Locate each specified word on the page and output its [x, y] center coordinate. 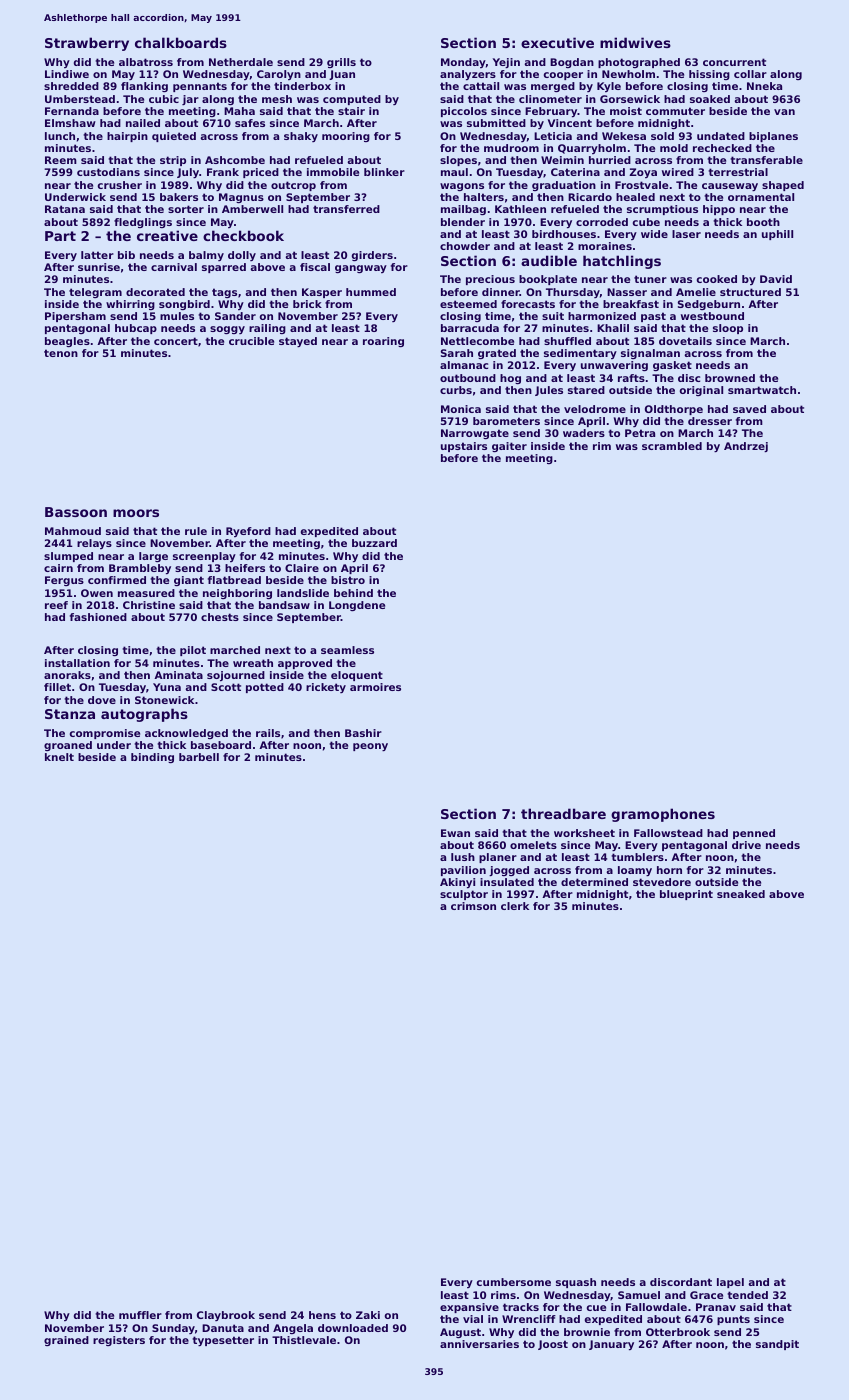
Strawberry [87, 44]
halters [484, 197]
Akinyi [457, 883]
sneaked [741, 894]
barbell [199, 757]
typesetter [223, 1341]
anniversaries [479, 1344]
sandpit [777, 1345]
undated [721, 136]
